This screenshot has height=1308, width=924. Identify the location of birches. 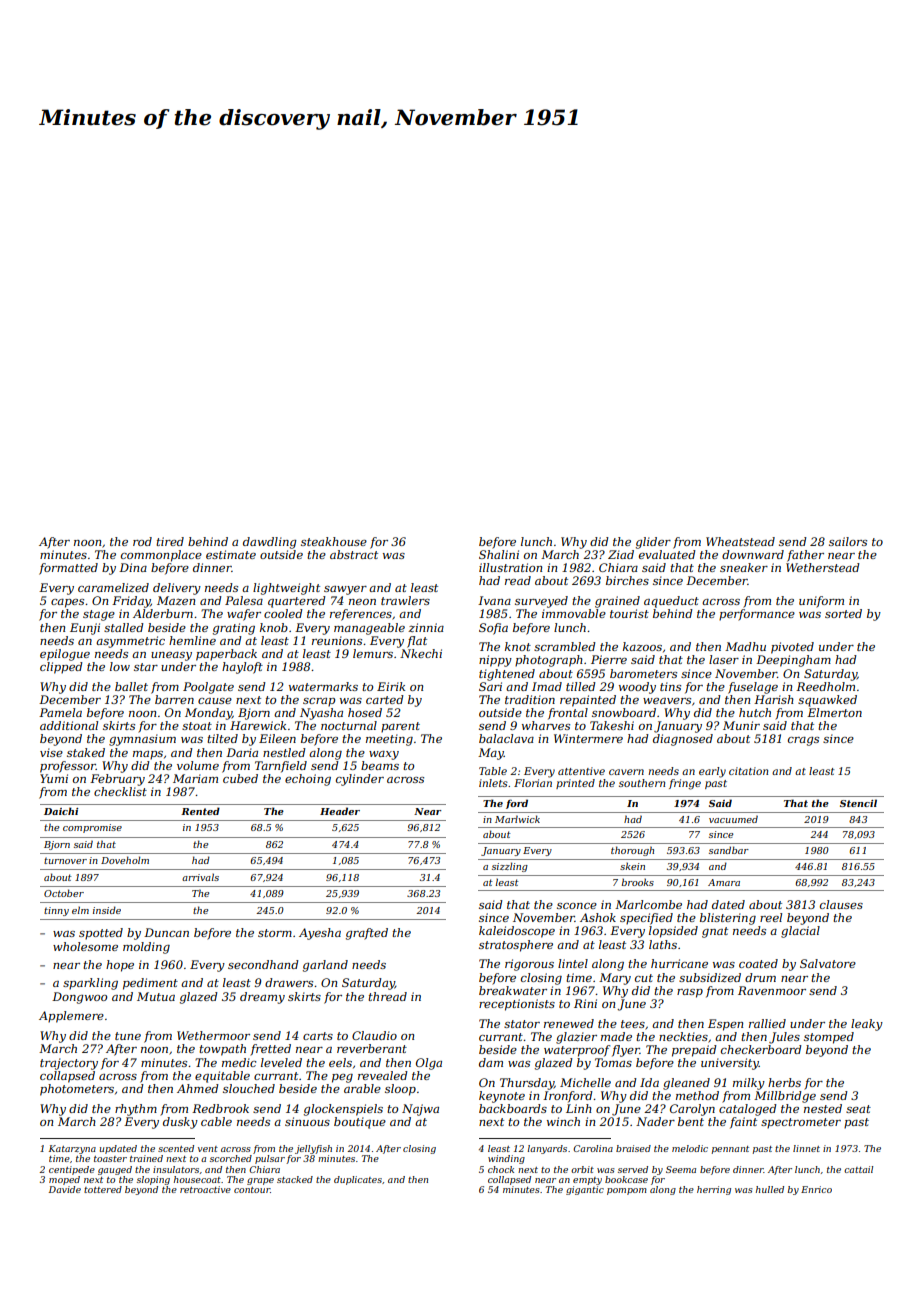
(627, 580).
